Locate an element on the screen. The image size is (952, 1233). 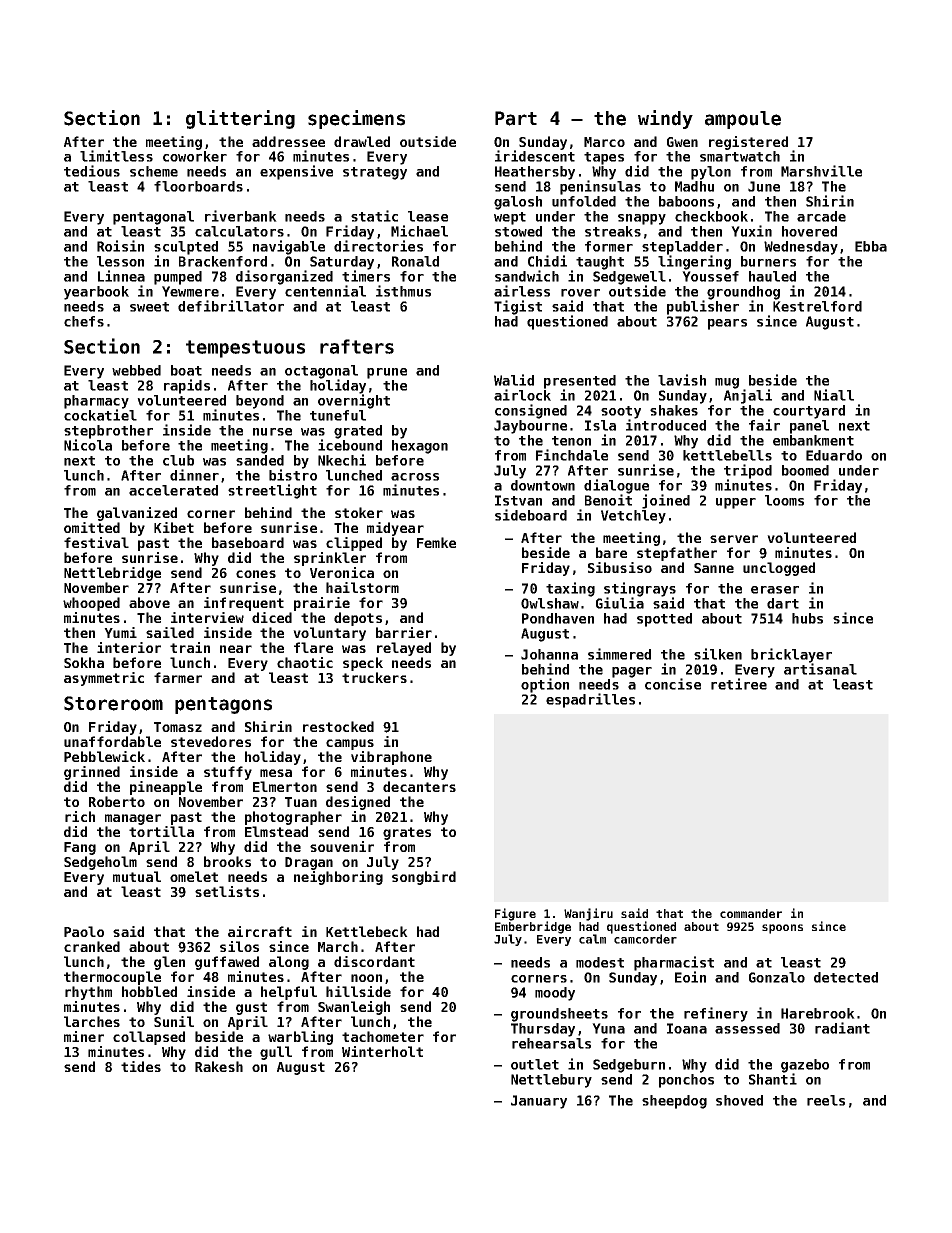
Istvan is located at coordinates (518, 500).
